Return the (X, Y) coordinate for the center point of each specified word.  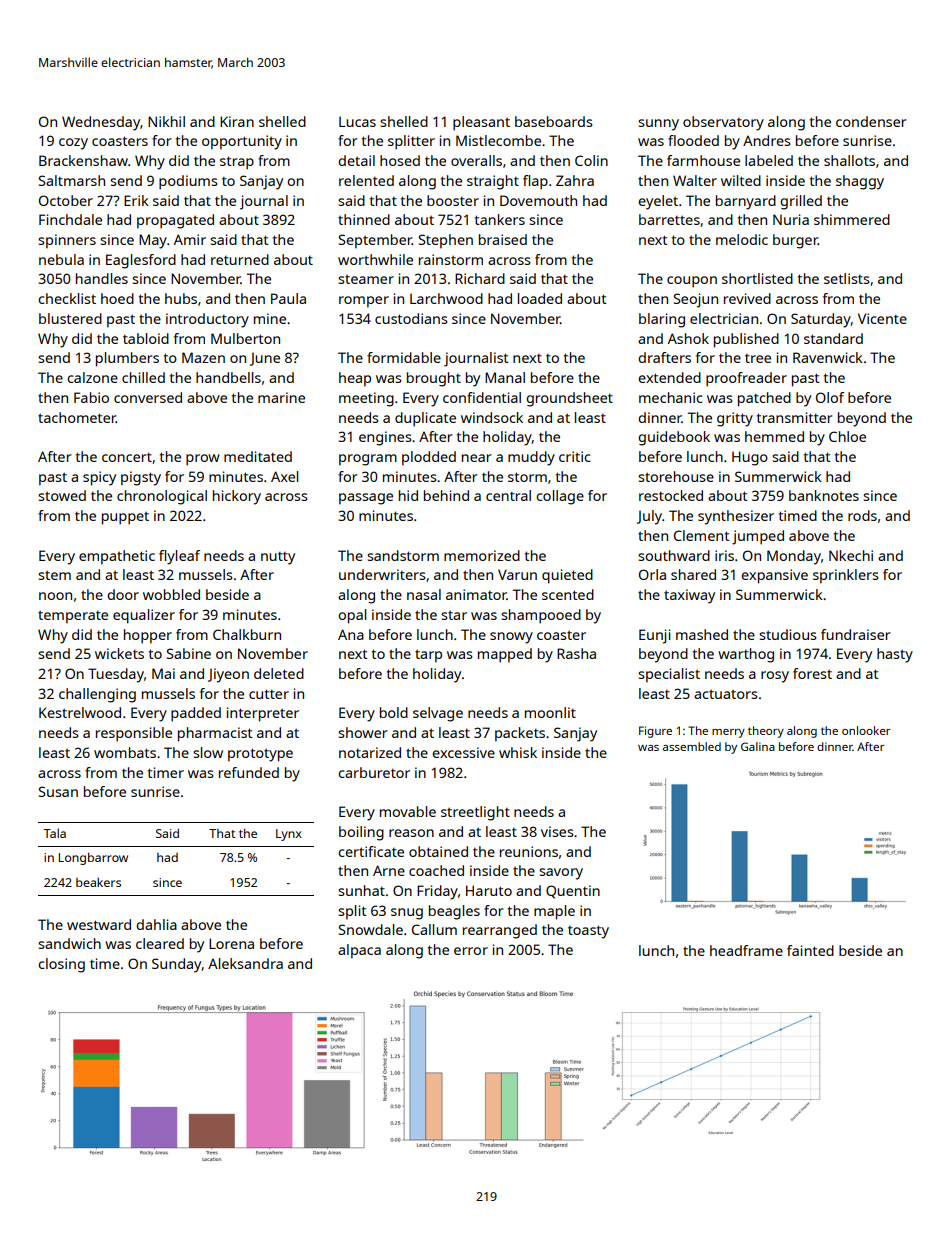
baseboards (554, 121)
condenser (871, 121)
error (471, 951)
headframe (746, 950)
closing (61, 965)
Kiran (237, 121)
